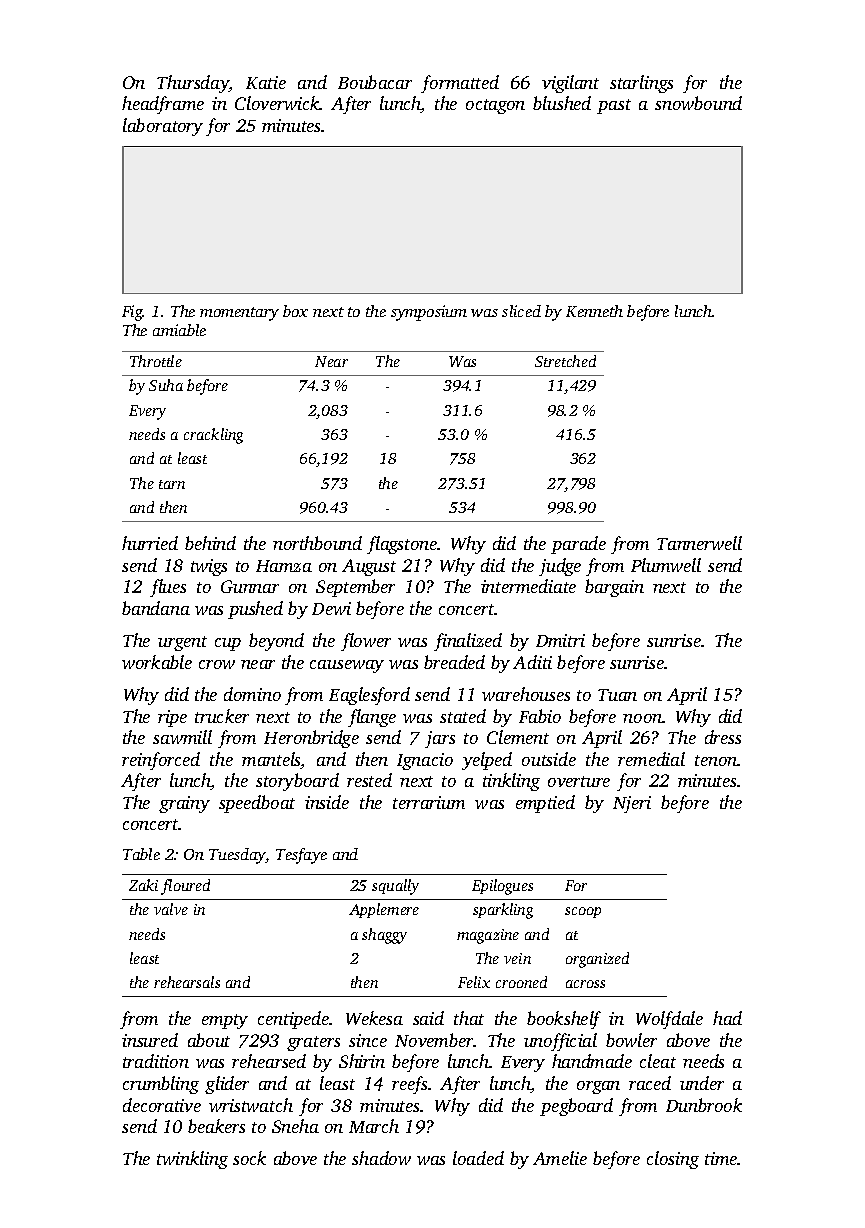 The image size is (865, 1228). What do you see at coordinates (266, 82) in the document?
I see `Katie` at bounding box center [266, 82].
